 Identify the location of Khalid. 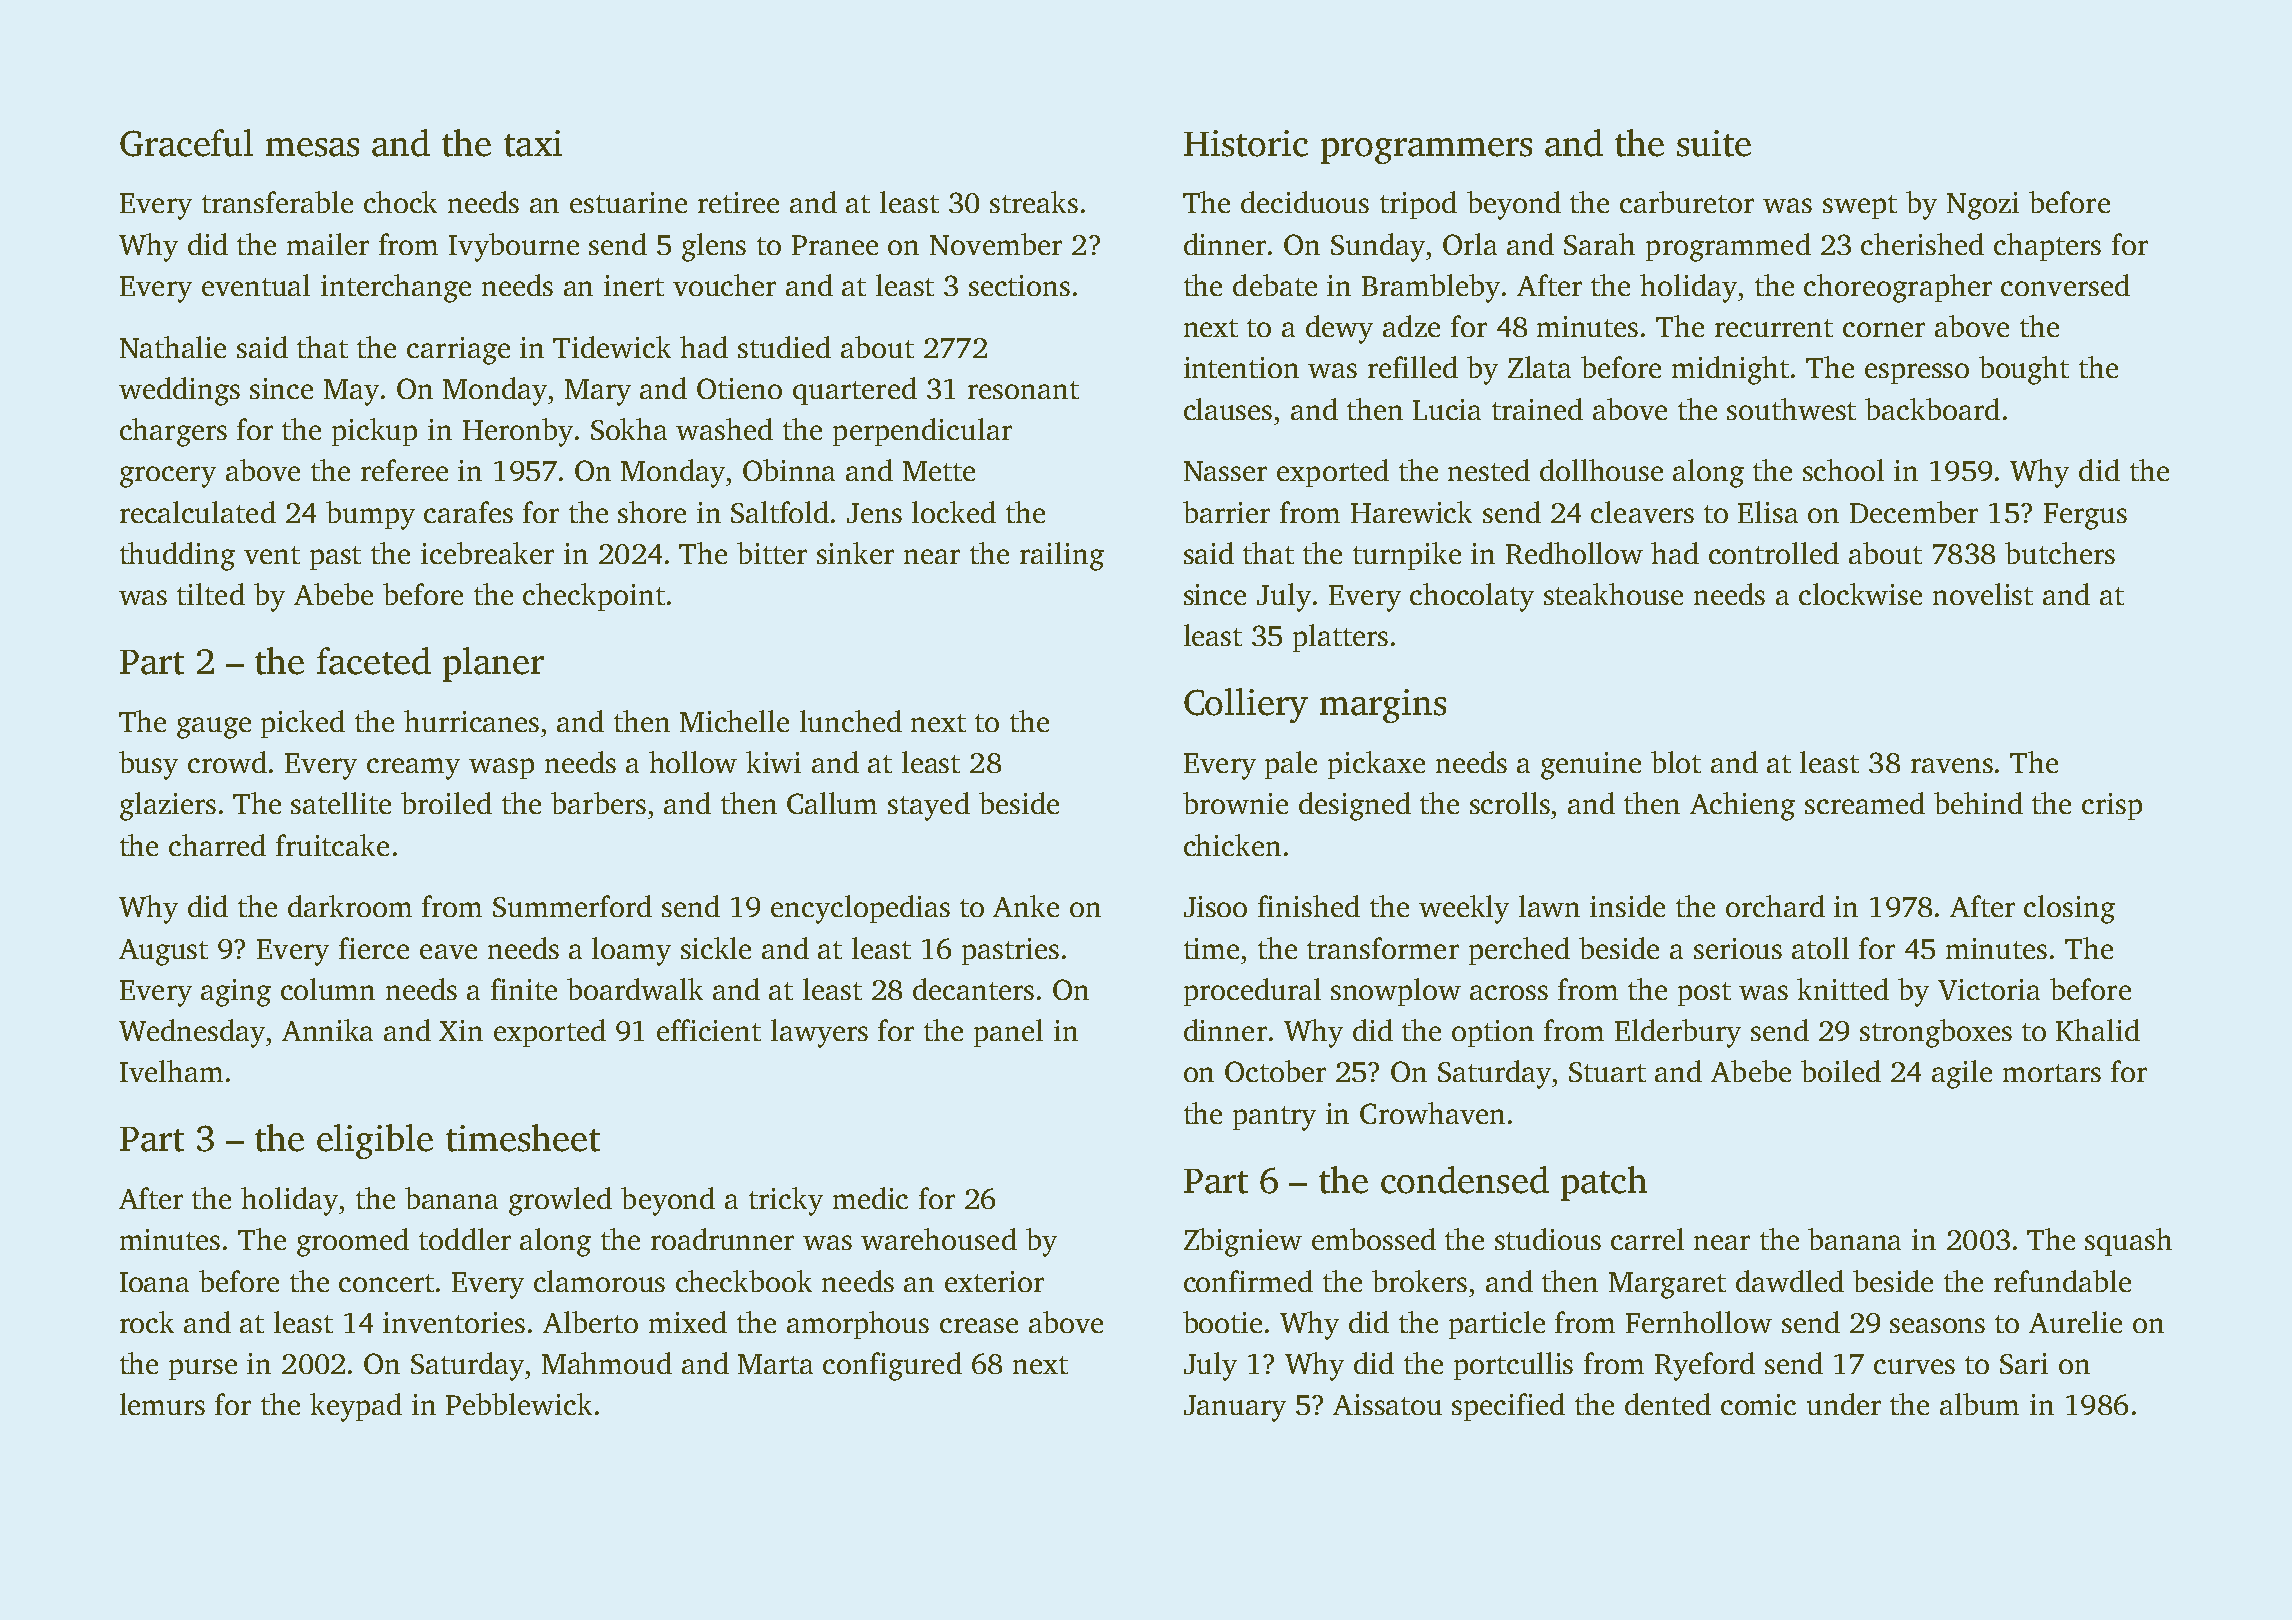
(2098, 1030).
